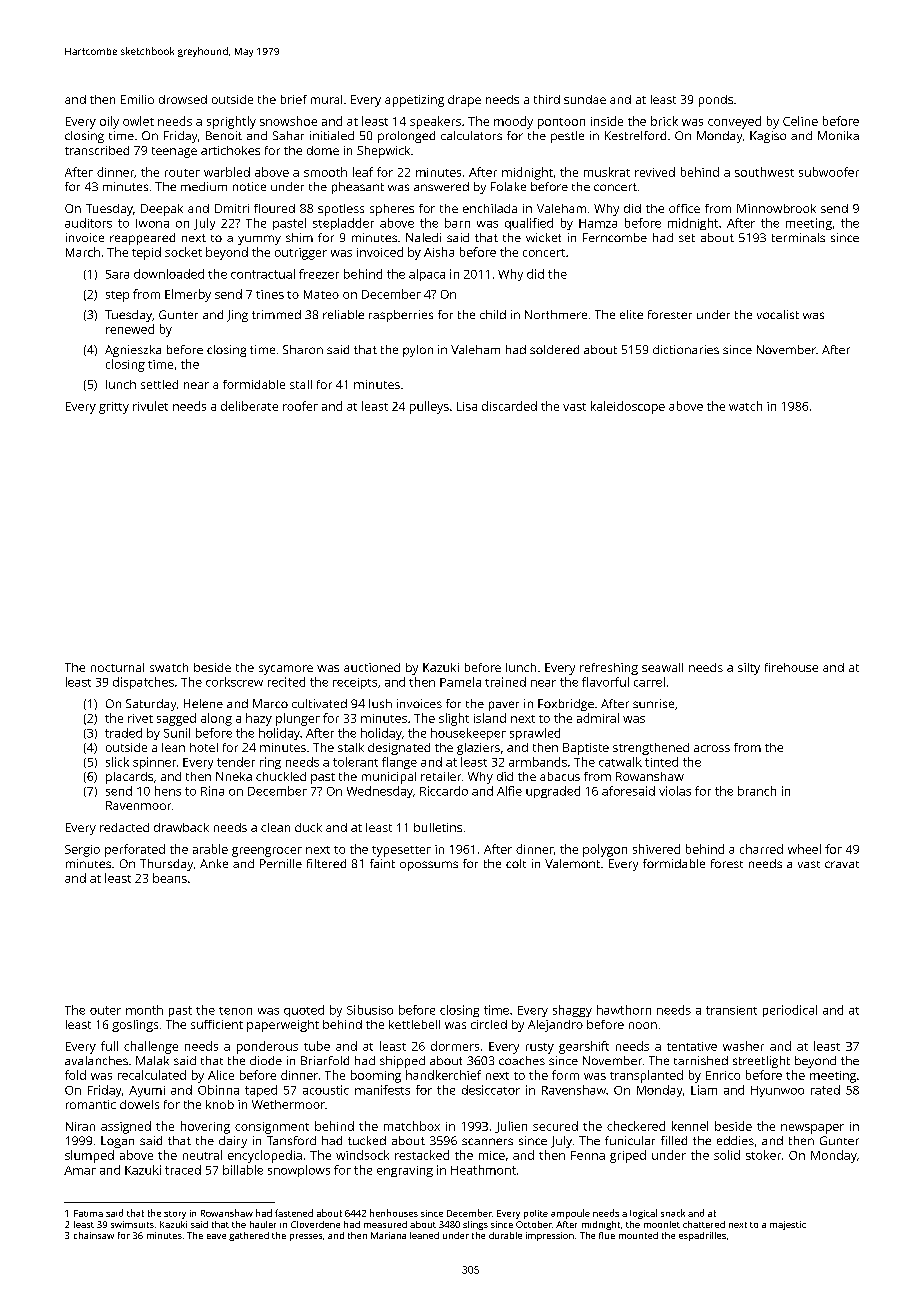 Image resolution: width=924 pixels, height=1308 pixels. Describe the element at coordinates (566, 705) in the page. I see `Foxbridge` at that location.
